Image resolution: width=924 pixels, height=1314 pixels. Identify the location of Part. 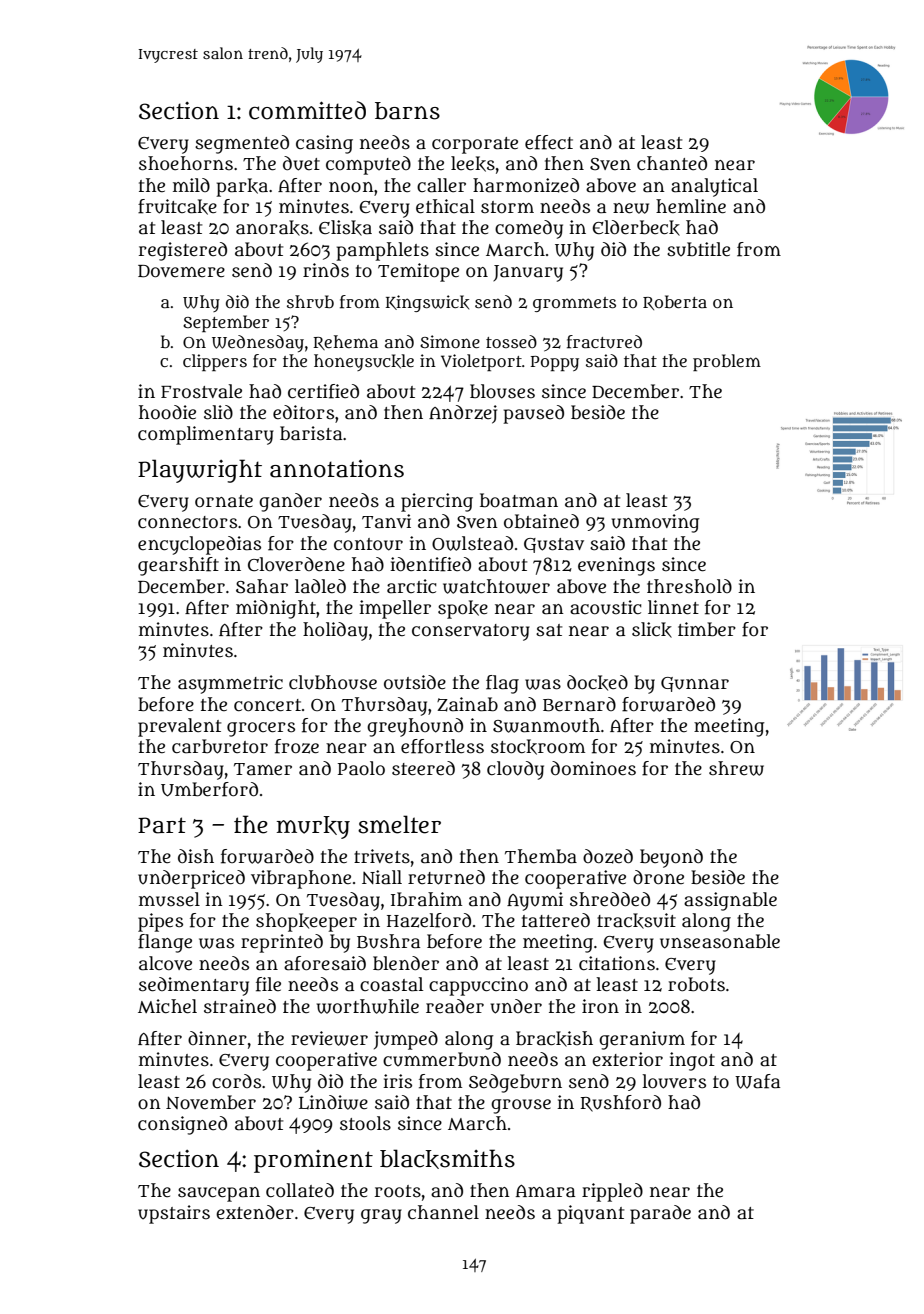
(162, 825).
